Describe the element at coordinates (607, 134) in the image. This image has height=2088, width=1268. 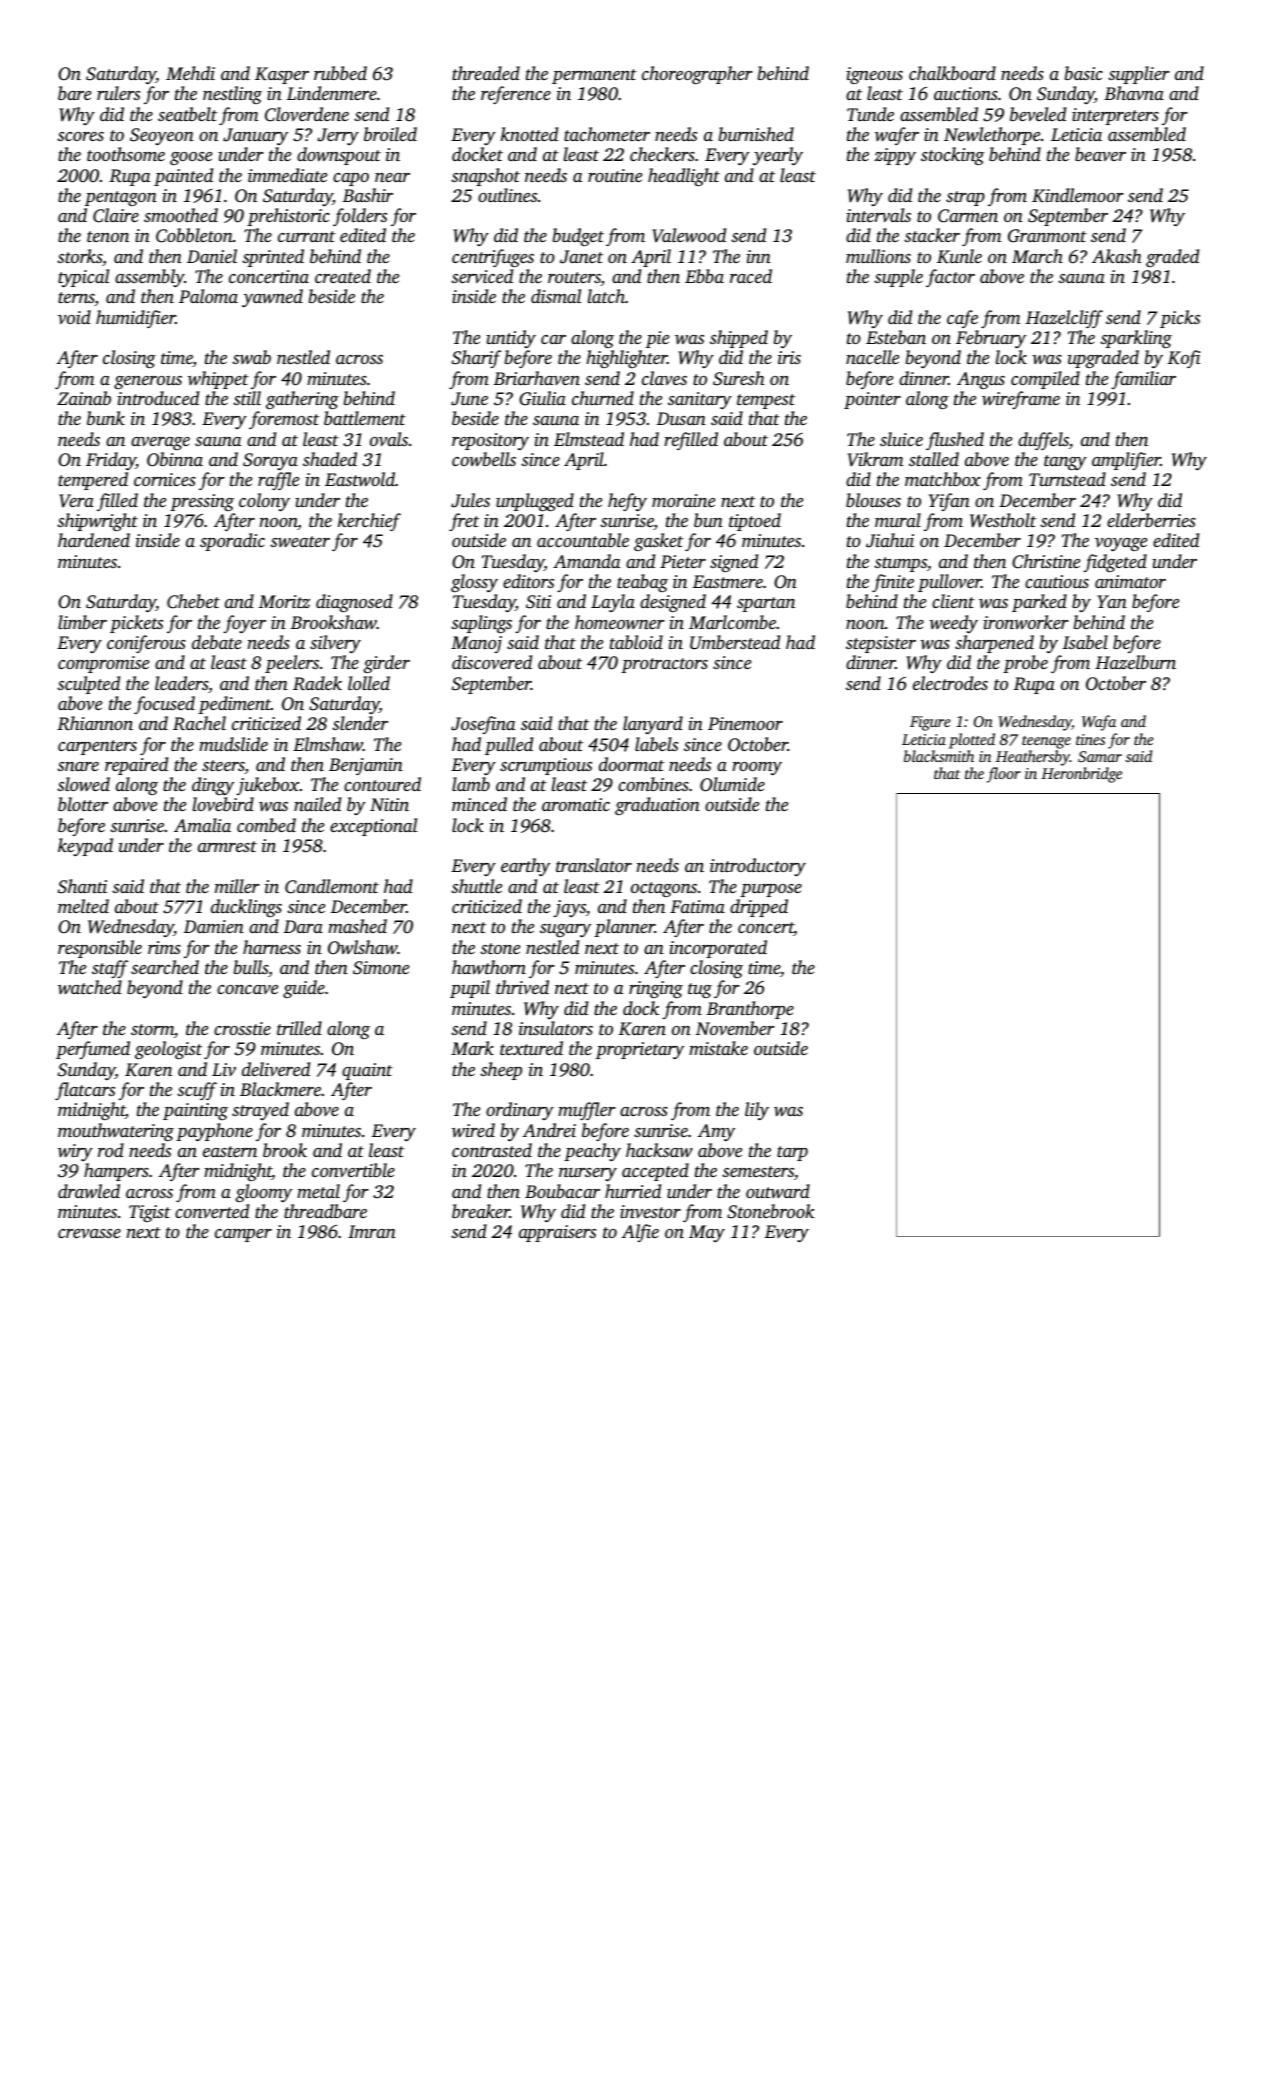
I see `tachometer` at that location.
